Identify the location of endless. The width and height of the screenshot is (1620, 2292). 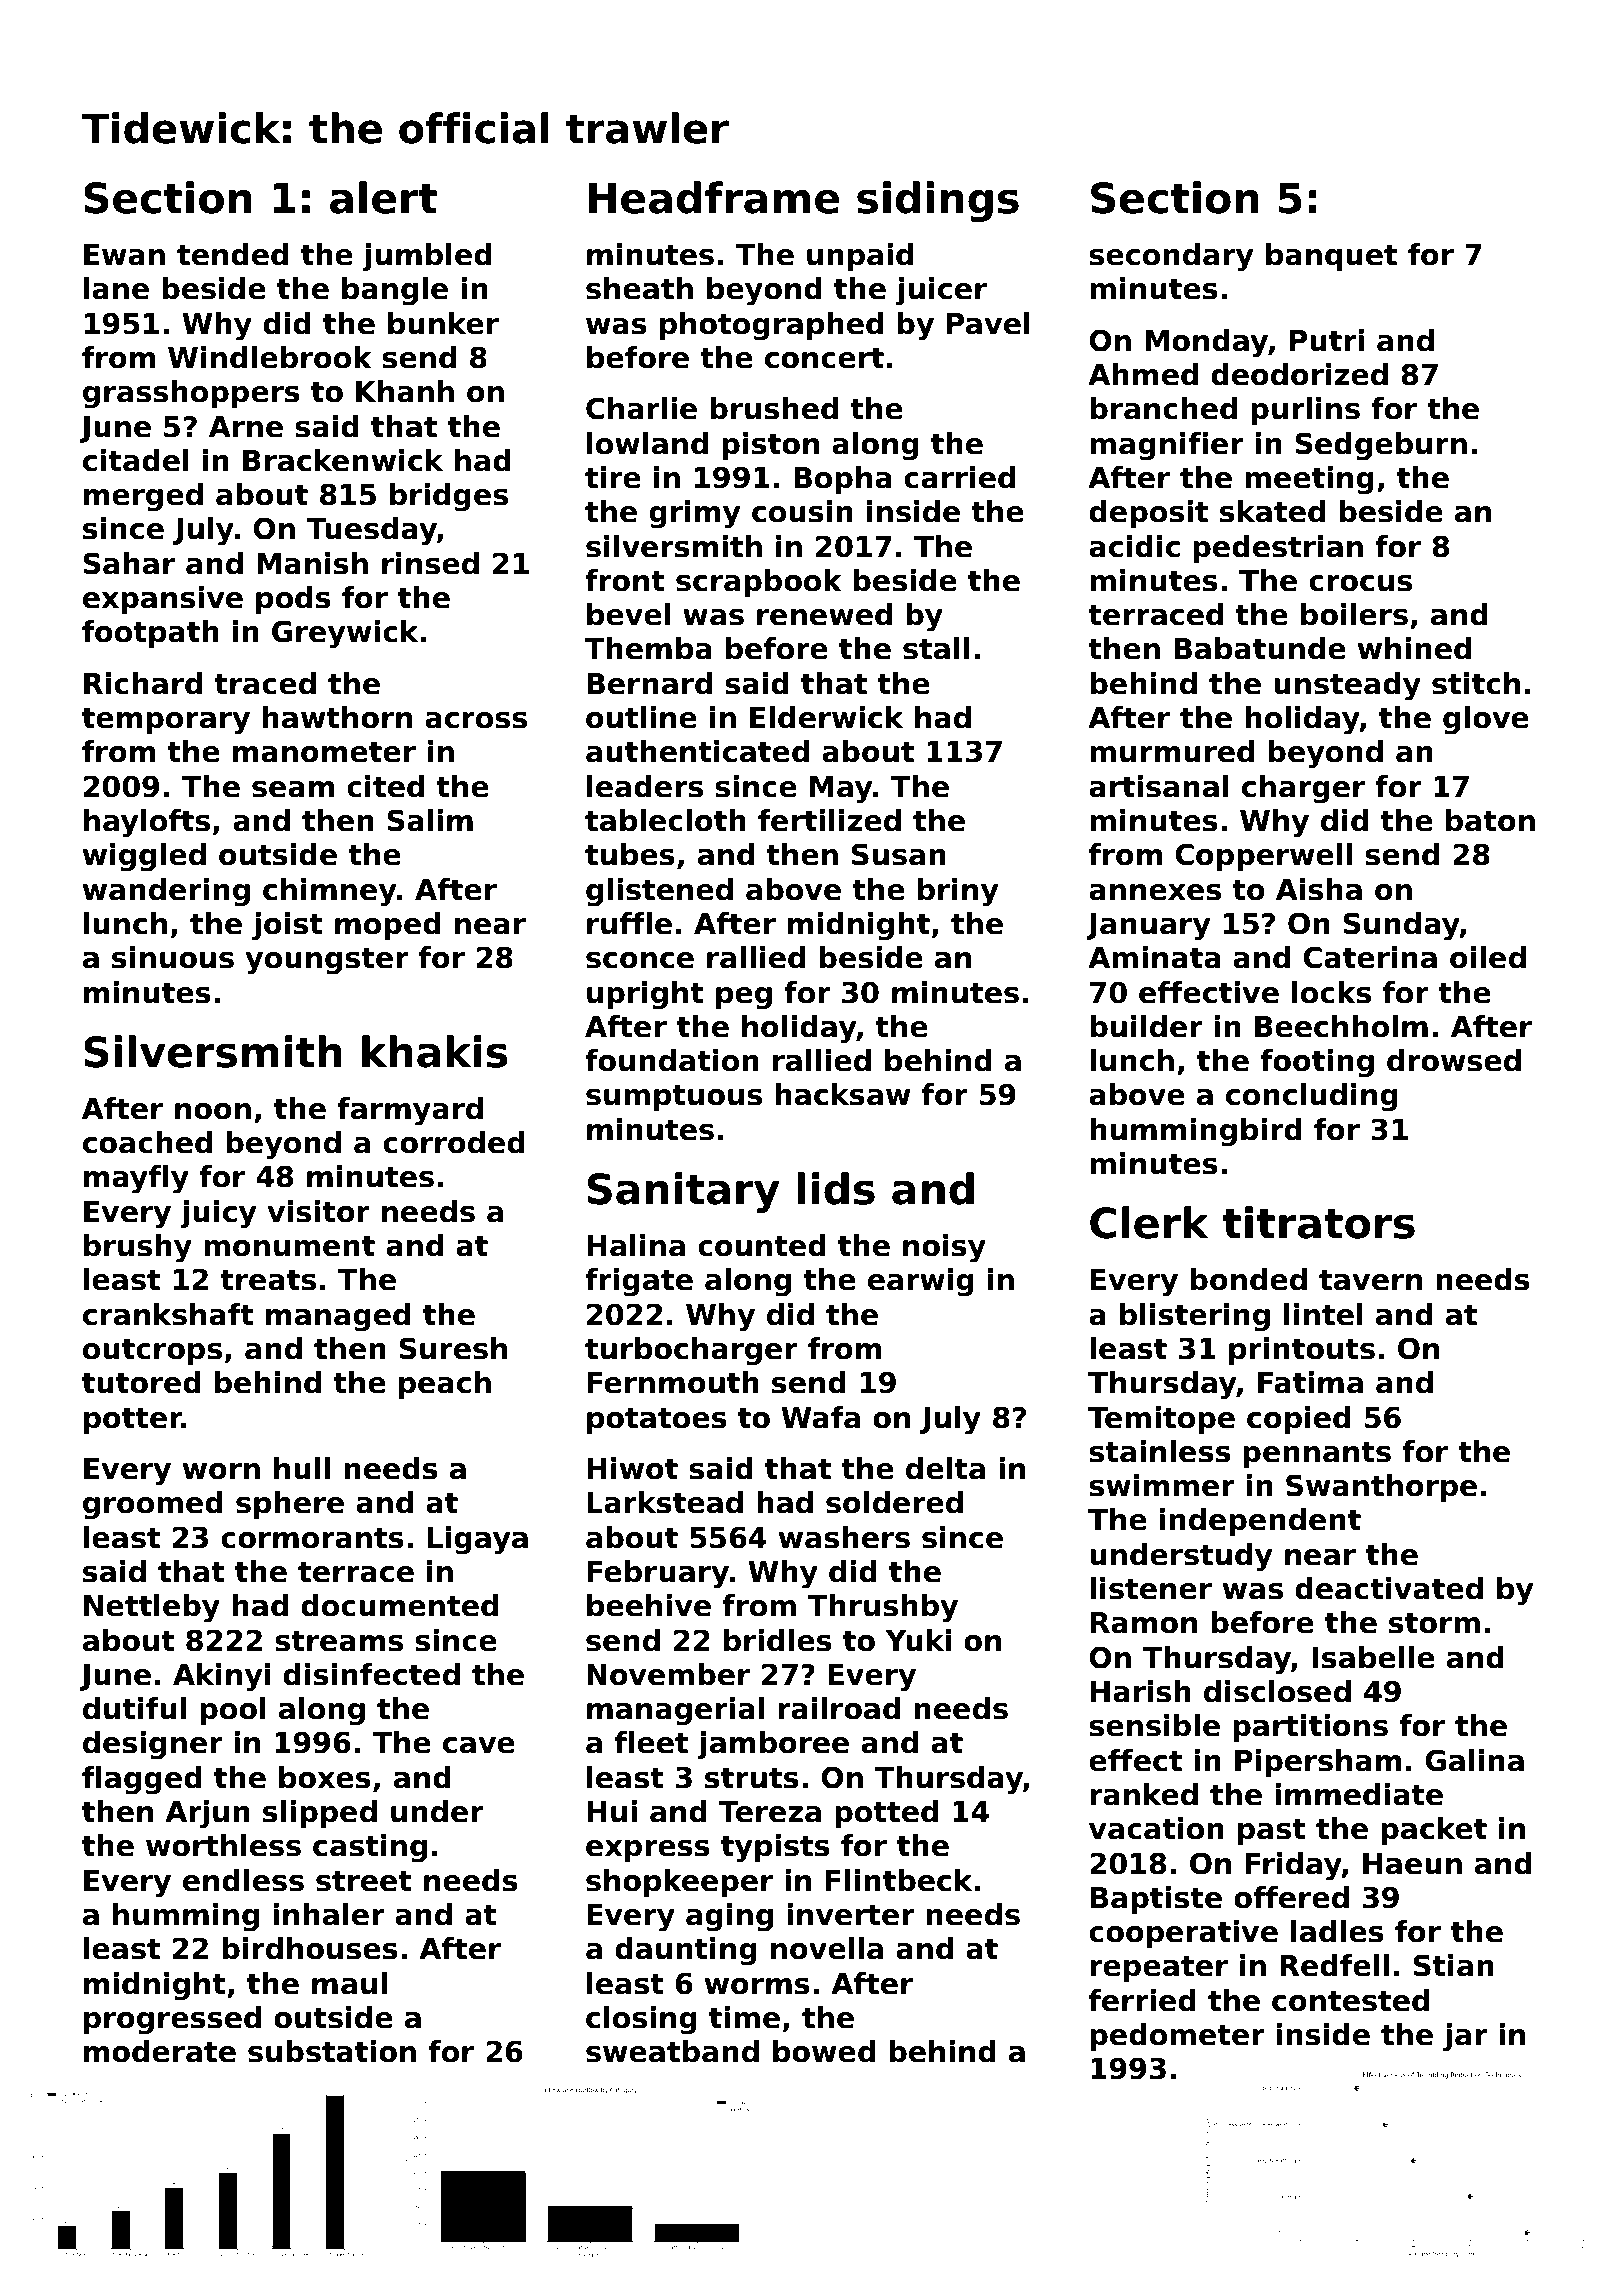
(243, 1880).
